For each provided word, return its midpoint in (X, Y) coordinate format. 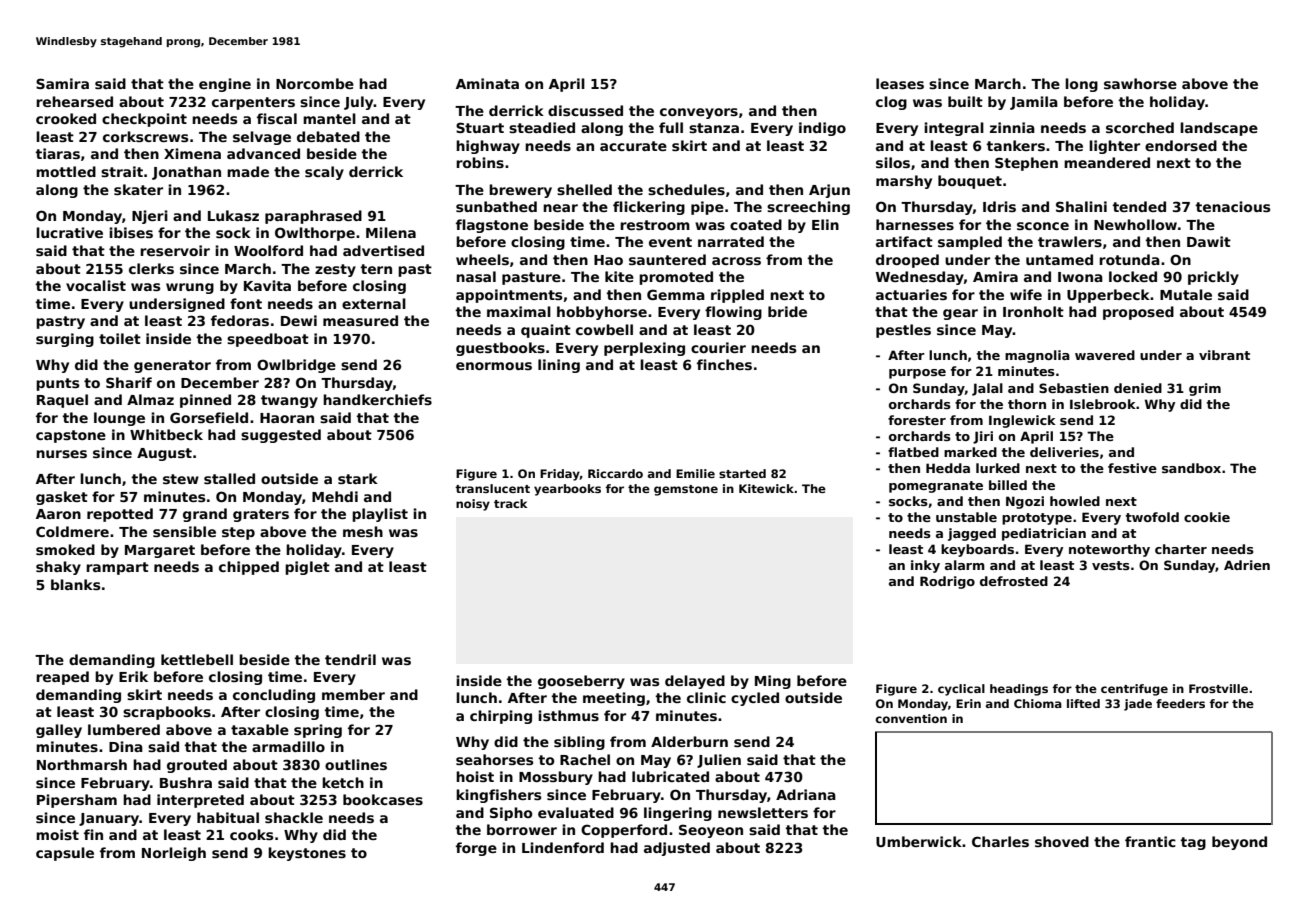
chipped (249, 568)
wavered (1105, 355)
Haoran (287, 418)
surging (65, 340)
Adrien (1247, 565)
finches (724, 364)
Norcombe (315, 83)
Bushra (186, 782)
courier (718, 347)
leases (900, 83)
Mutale (1186, 294)
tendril (350, 659)
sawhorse (1140, 83)
